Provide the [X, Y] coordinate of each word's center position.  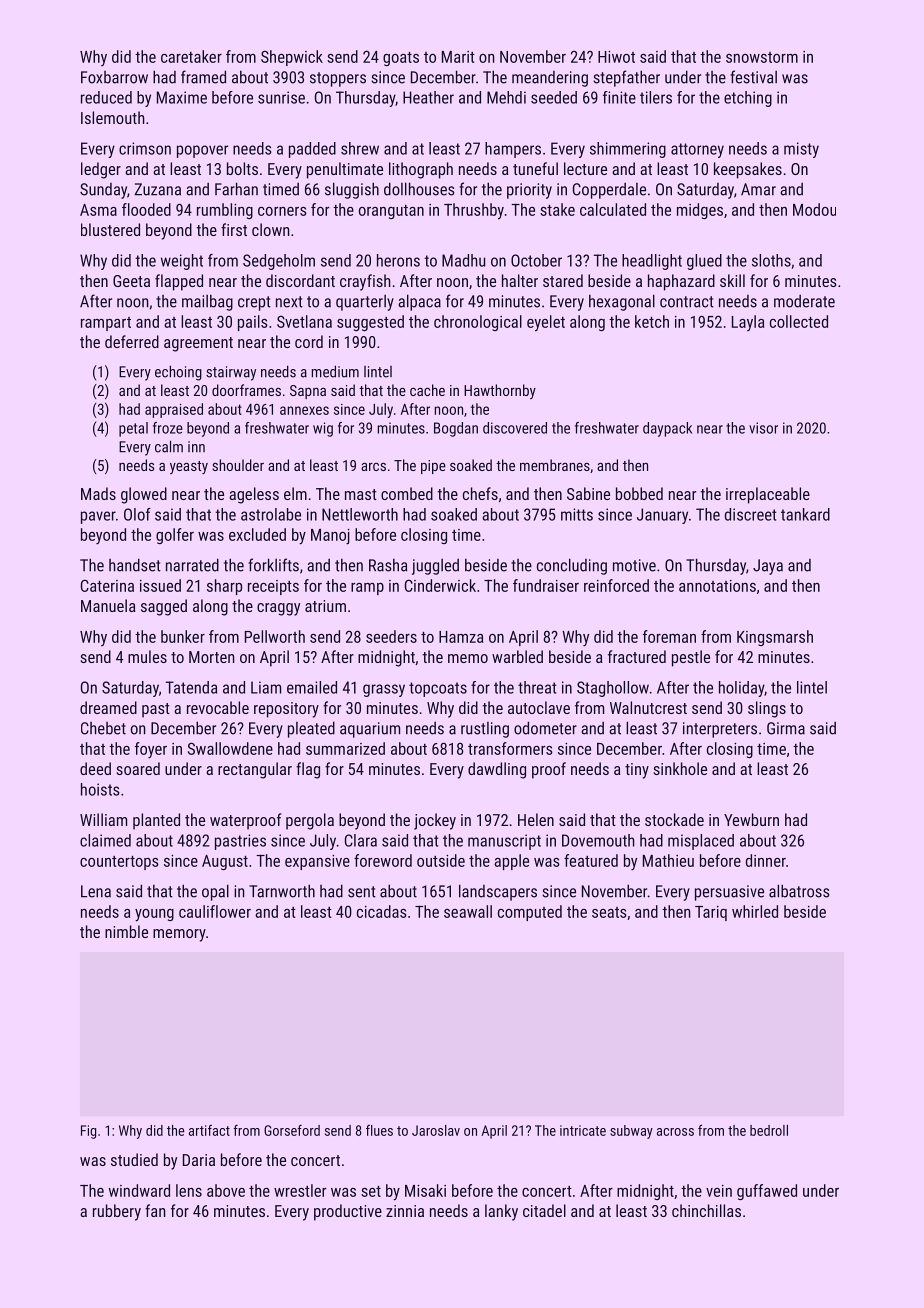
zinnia [405, 1211]
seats [609, 912]
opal [215, 892]
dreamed [108, 707]
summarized [345, 748]
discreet [750, 514]
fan [155, 1210]
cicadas [382, 911]
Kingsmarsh [775, 638]
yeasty [189, 467]
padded [312, 150]
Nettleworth [360, 514]
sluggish [352, 190]
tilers [656, 97]
